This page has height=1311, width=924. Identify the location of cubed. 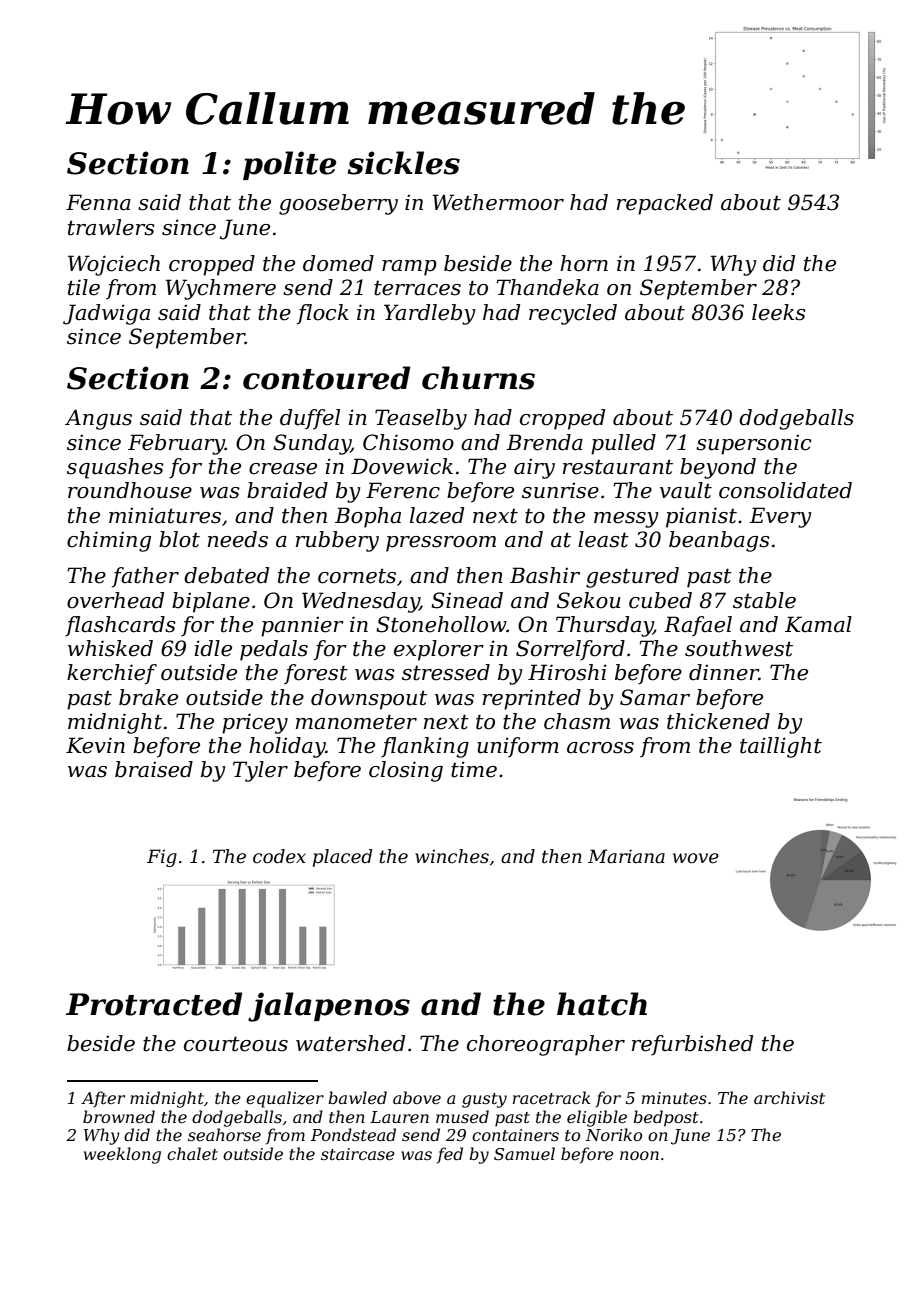
(660, 600).
